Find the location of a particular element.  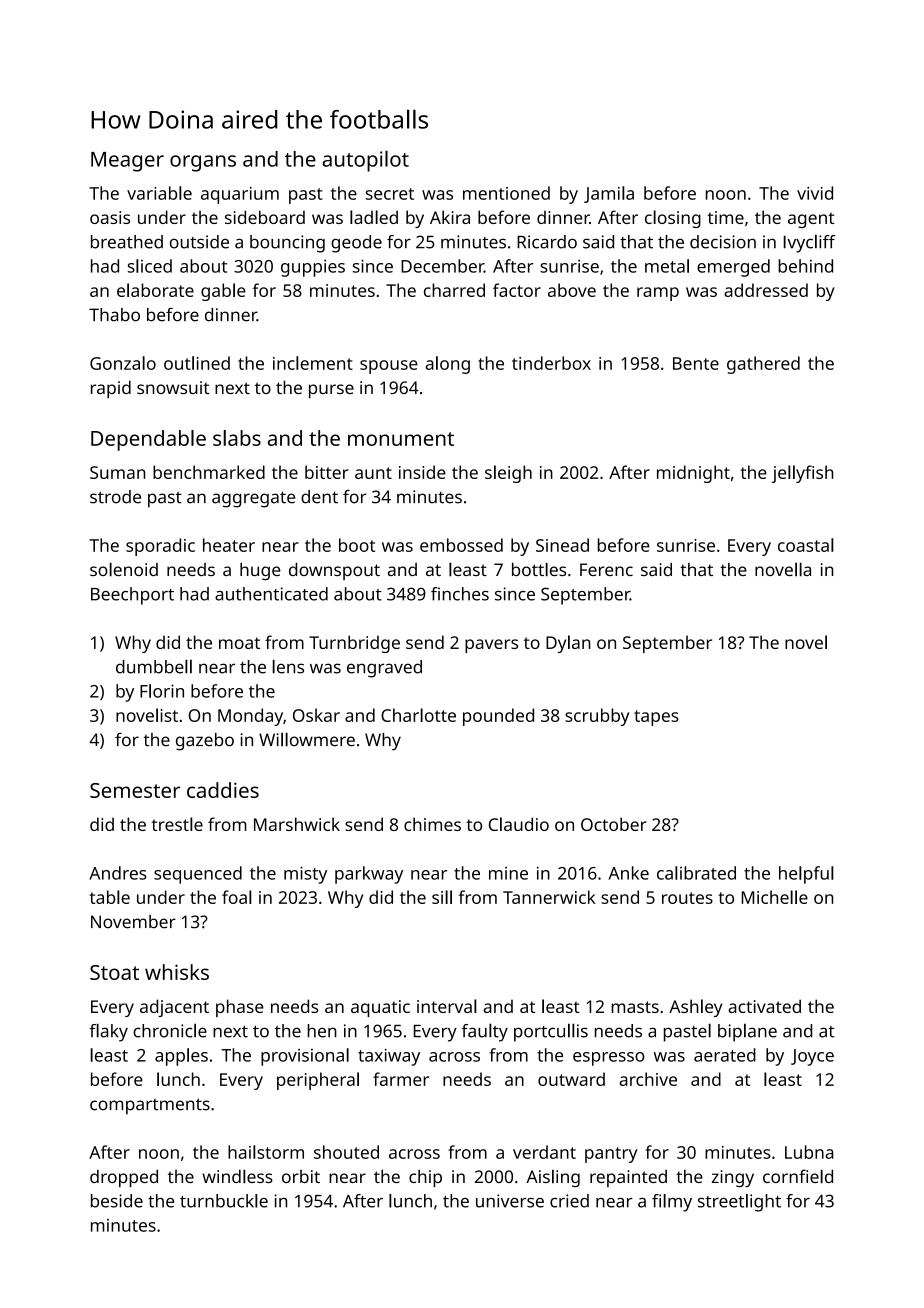

Joyce is located at coordinates (812, 1057).
